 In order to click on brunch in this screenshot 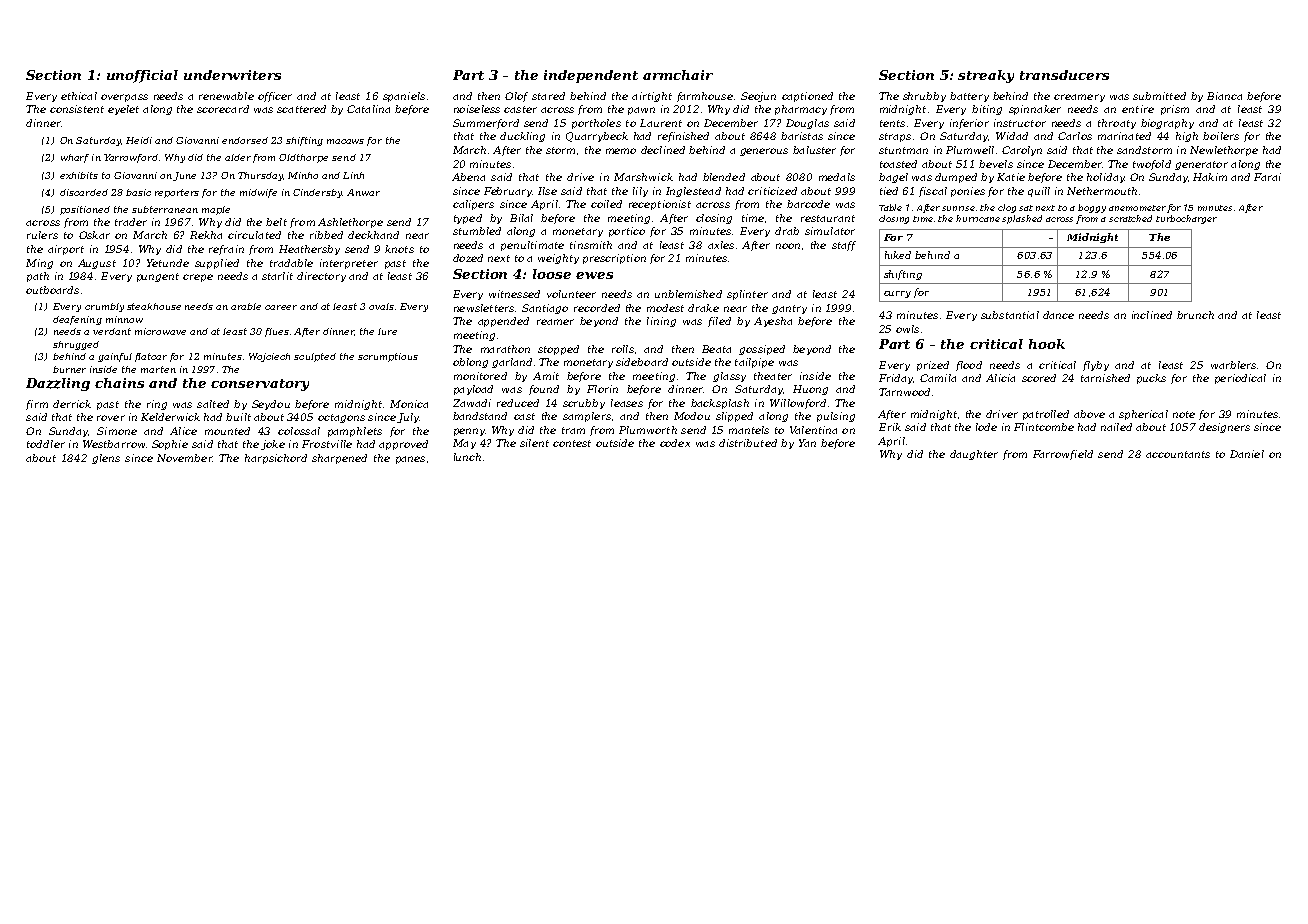, I will do `click(1195, 315)`.
